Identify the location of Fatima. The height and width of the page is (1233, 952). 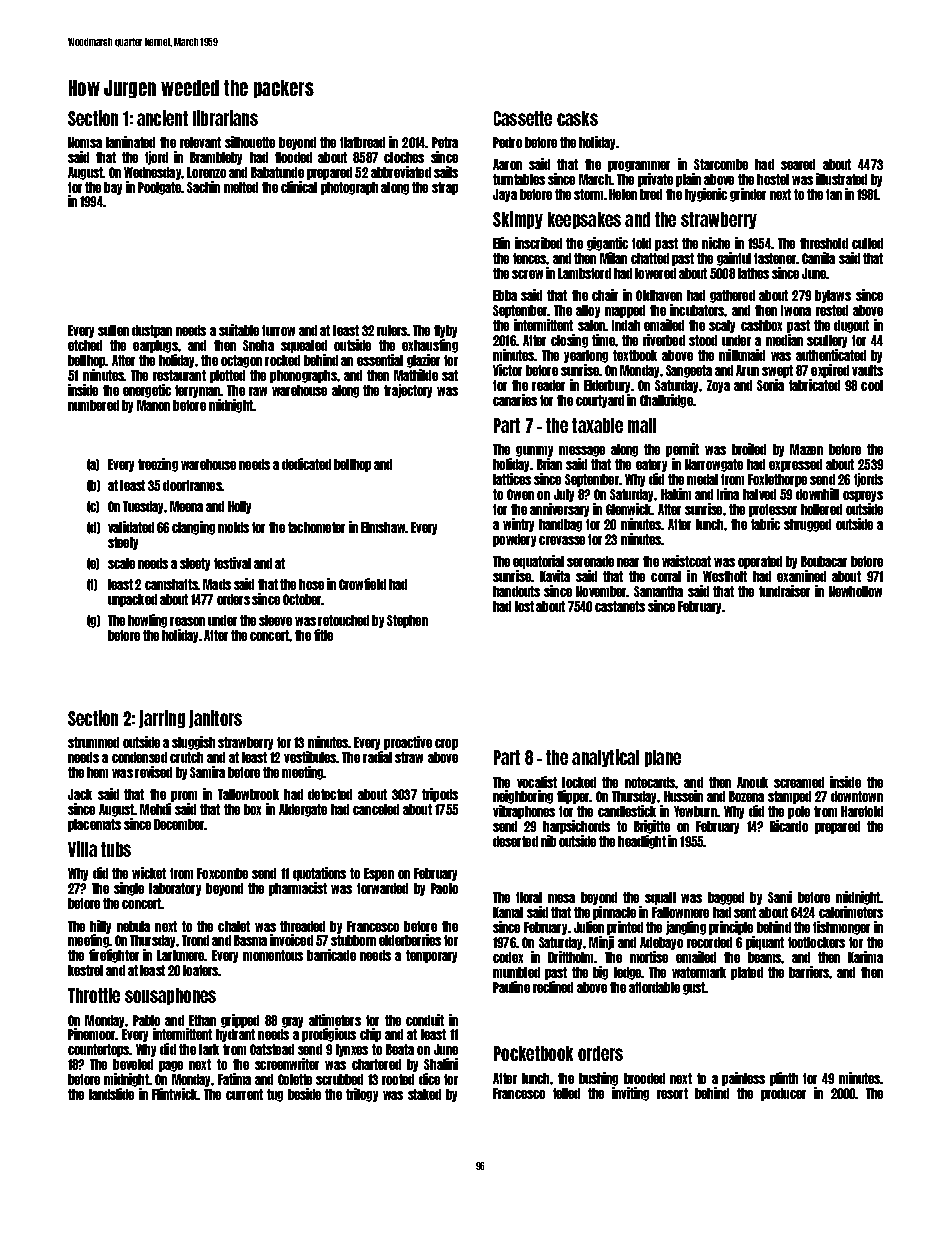
(234, 1079).
